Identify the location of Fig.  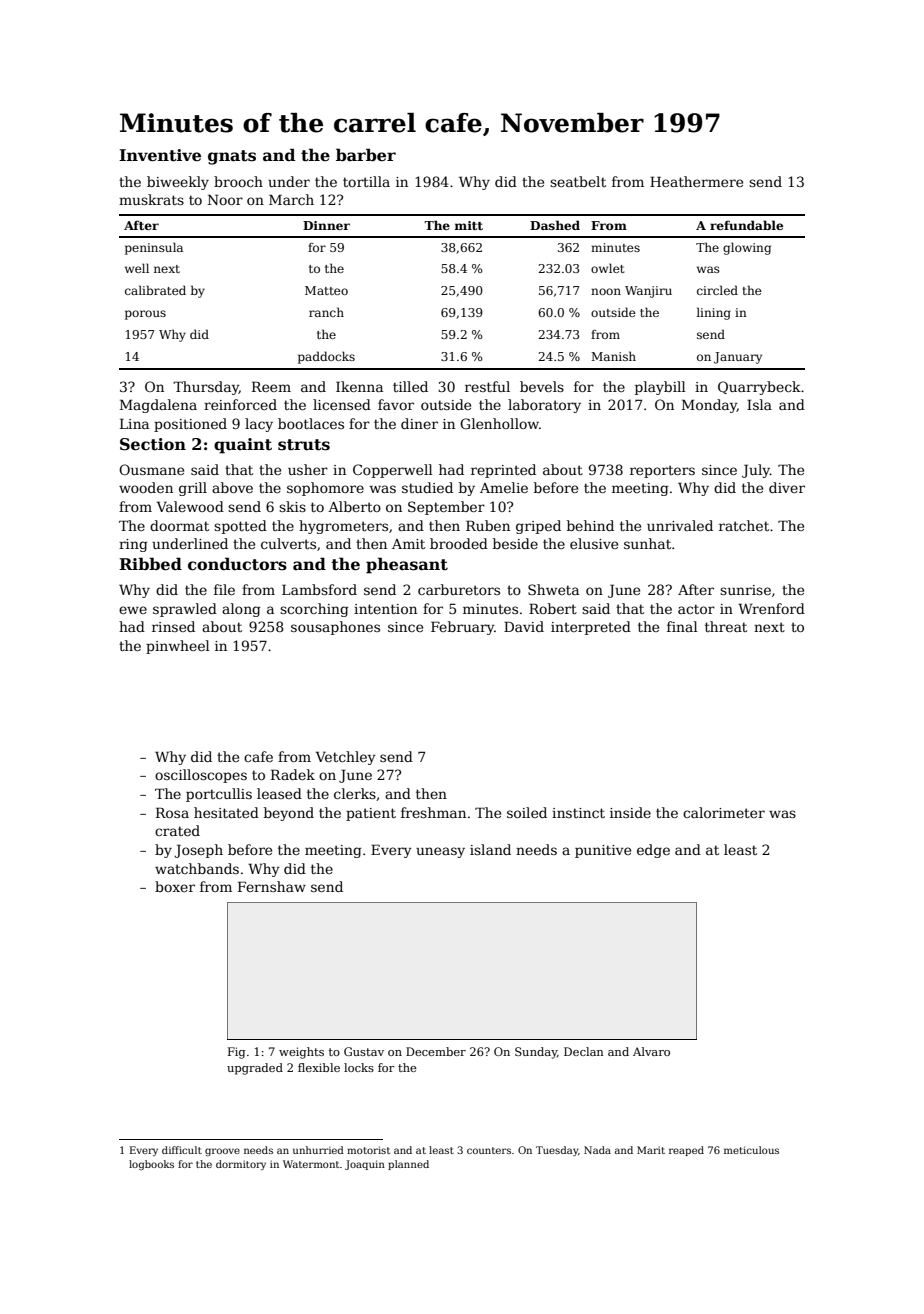
(236, 1053).
